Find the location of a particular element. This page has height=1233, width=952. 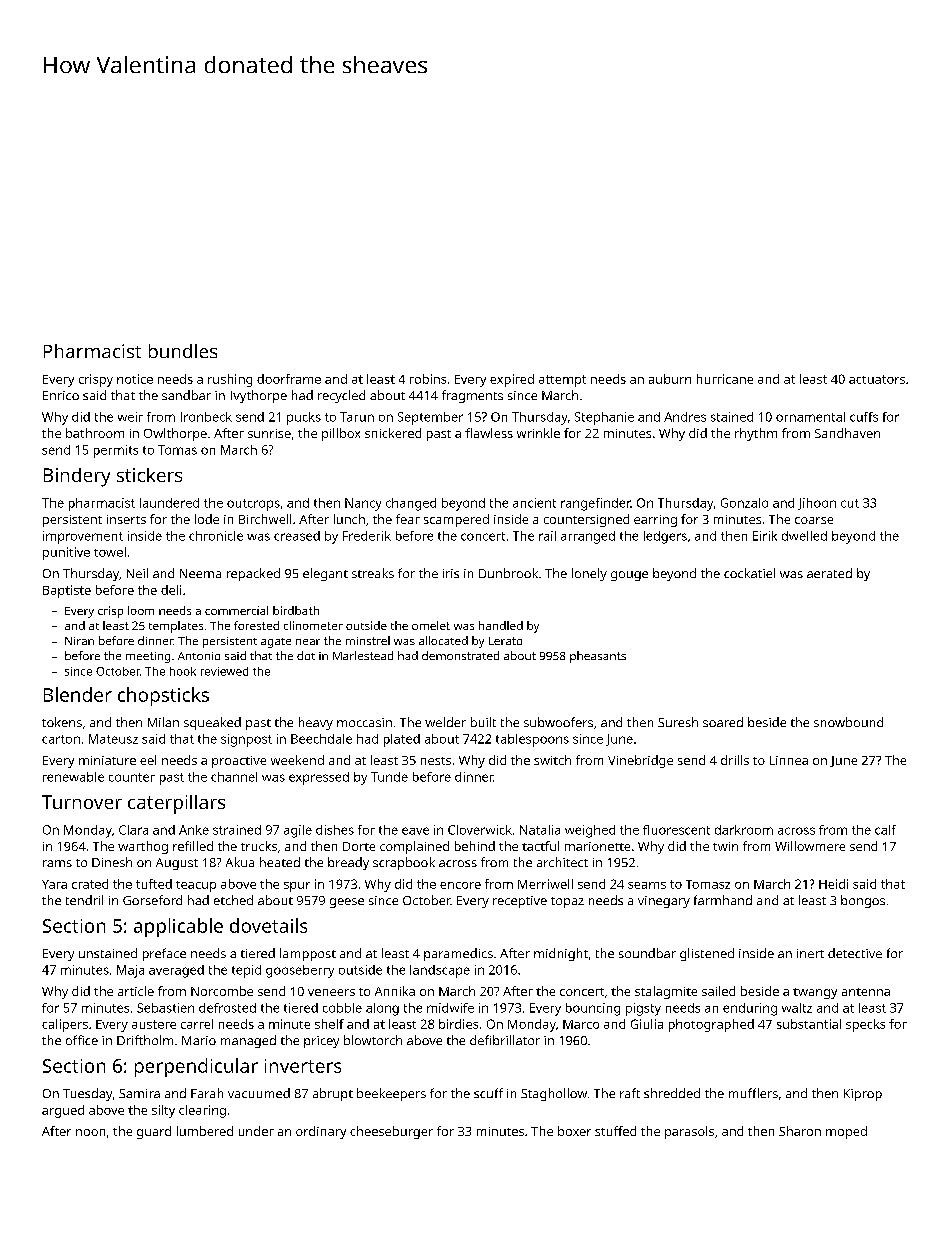

changed is located at coordinates (411, 504).
